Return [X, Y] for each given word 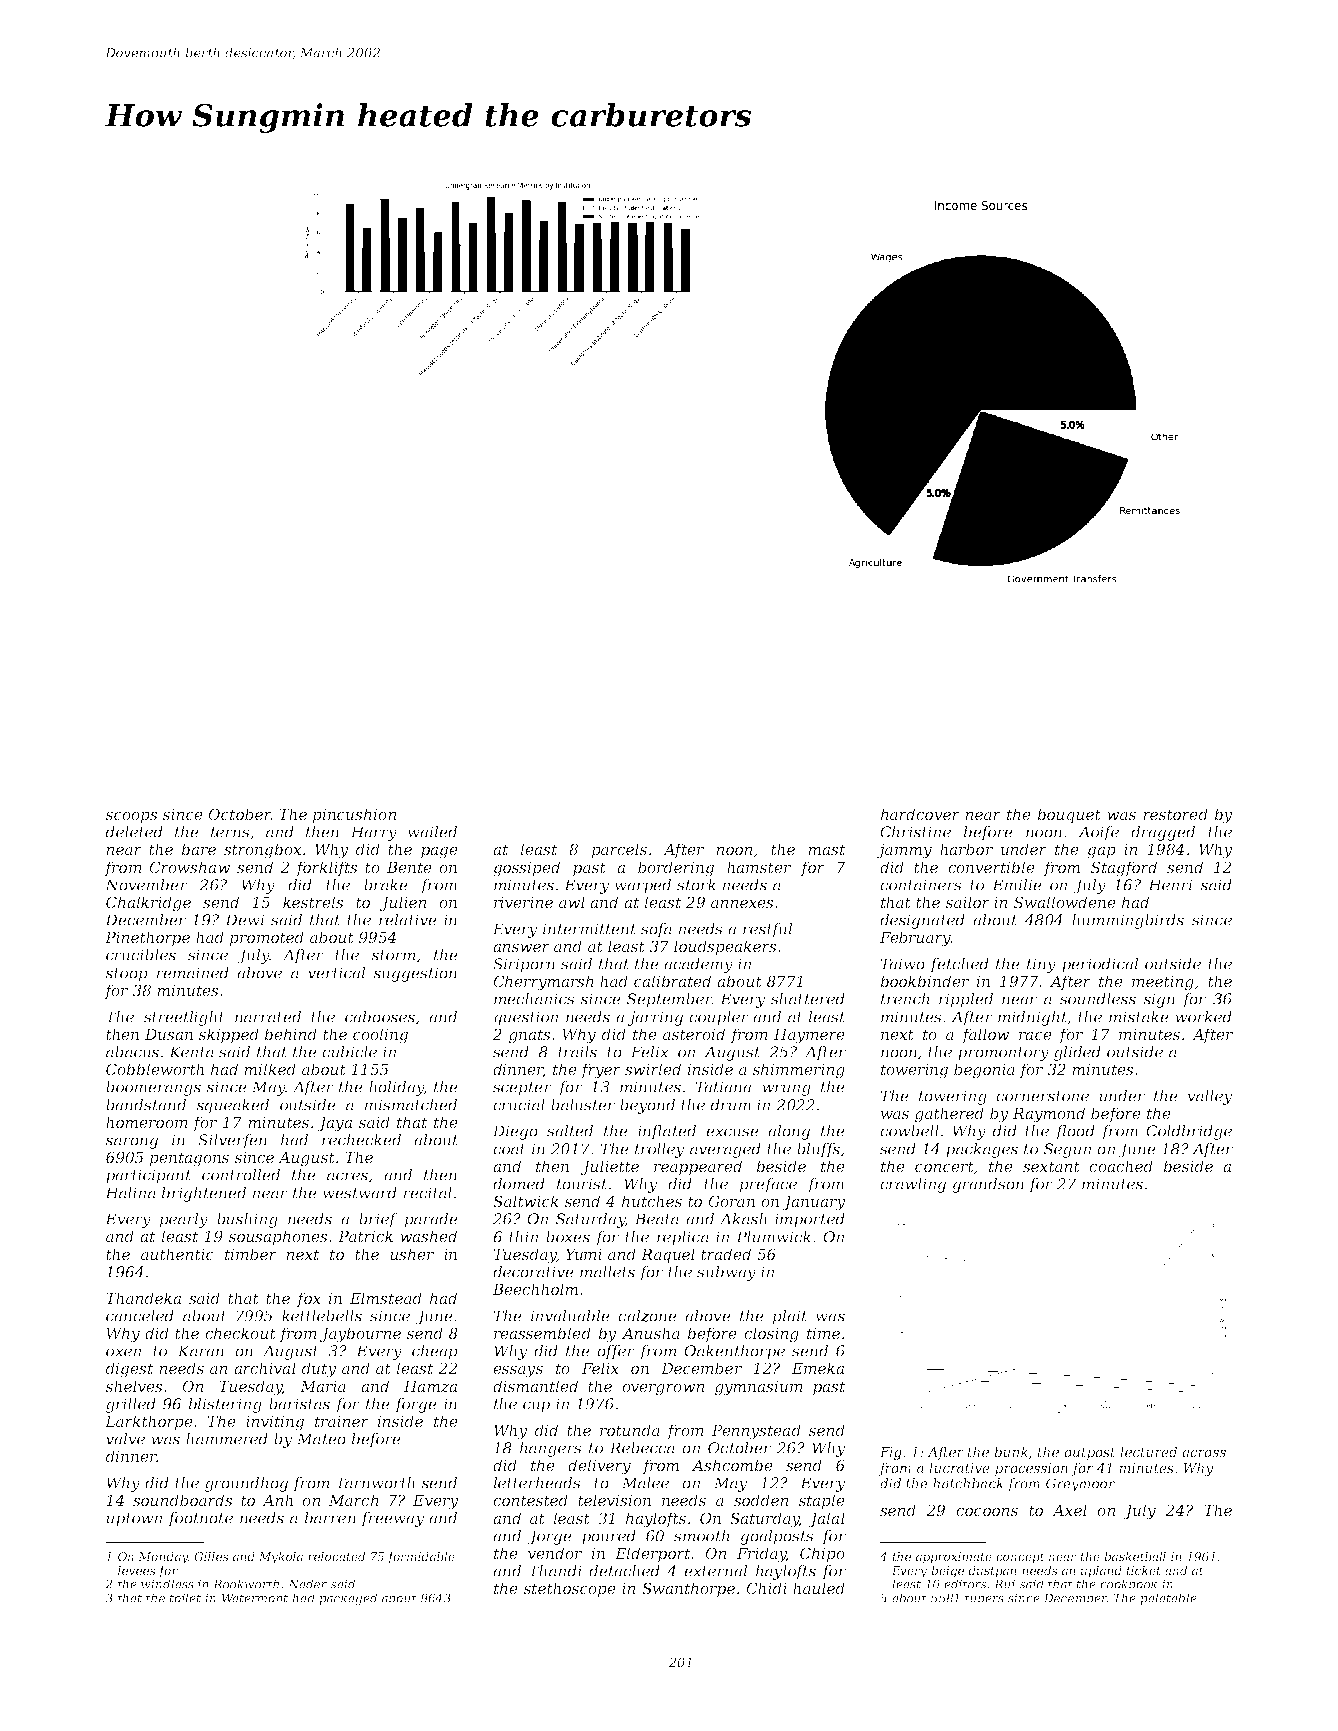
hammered [227, 1439]
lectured [1148, 1451]
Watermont [255, 1598]
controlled [241, 1175]
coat [509, 1149]
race [1035, 1036]
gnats [530, 1036]
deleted [134, 832]
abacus [132, 1052]
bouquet [1069, 815]
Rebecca [642, 1448]
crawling [913, 1185]
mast [826, 849]
